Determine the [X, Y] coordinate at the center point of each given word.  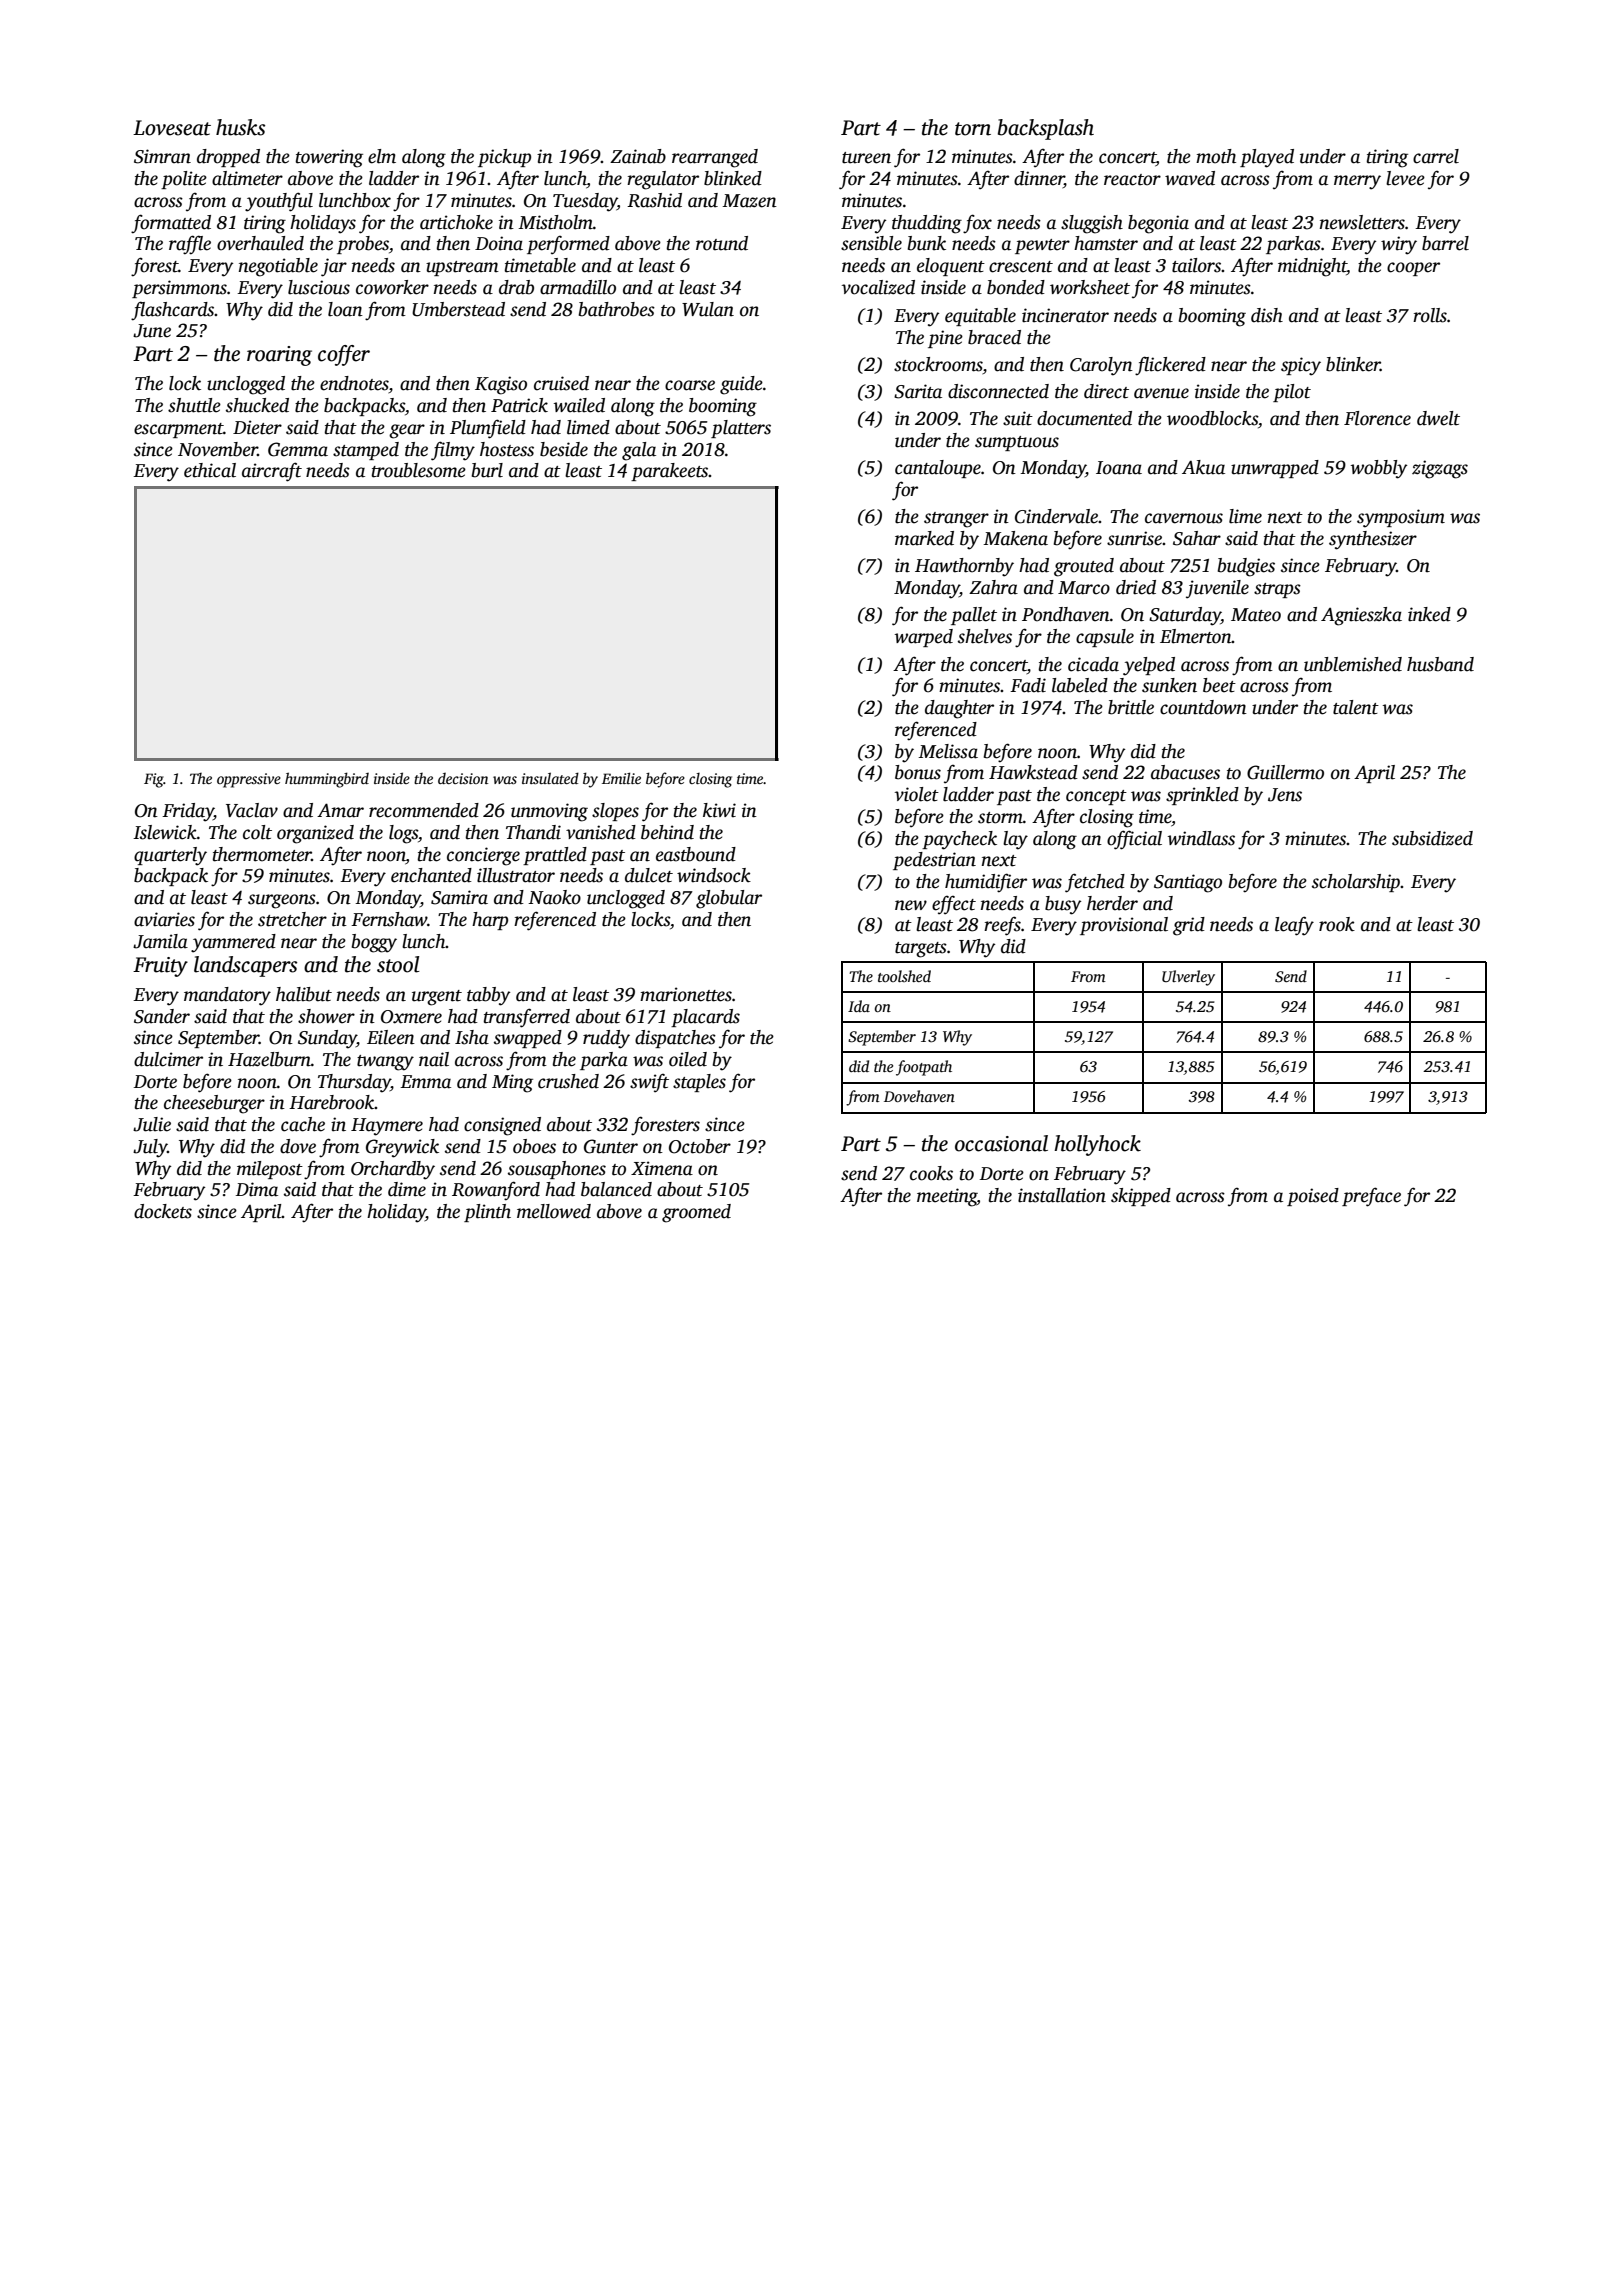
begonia [1158, 224]
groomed [696, 1213]
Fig [154, 780]
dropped [228, 158]
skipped [1141, 1197]
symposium [1401, 518]
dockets [163, 1211]
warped [924, 638]
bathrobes [617, 309]
